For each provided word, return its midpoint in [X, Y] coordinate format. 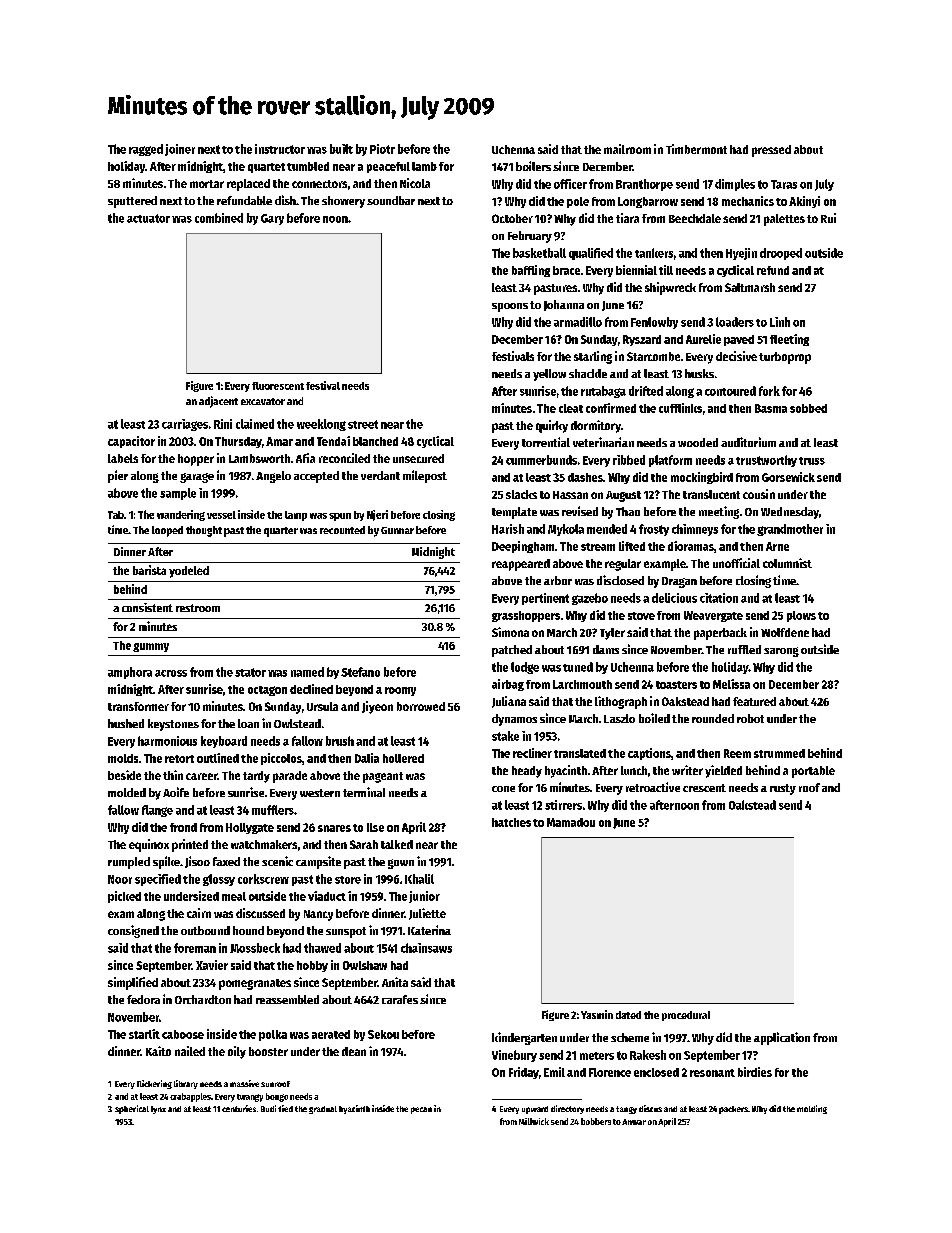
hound [248, 930]
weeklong [321, 425]
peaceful [388, 167]
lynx [158, 1110]
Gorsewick [788, 477]
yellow [549, 375]
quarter [281, 532]
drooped [781, 254]
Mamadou [571, 822]
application [782, 1038]
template [514, 513]
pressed [771, 151]
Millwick [534, 1121]
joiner [180, 150]
